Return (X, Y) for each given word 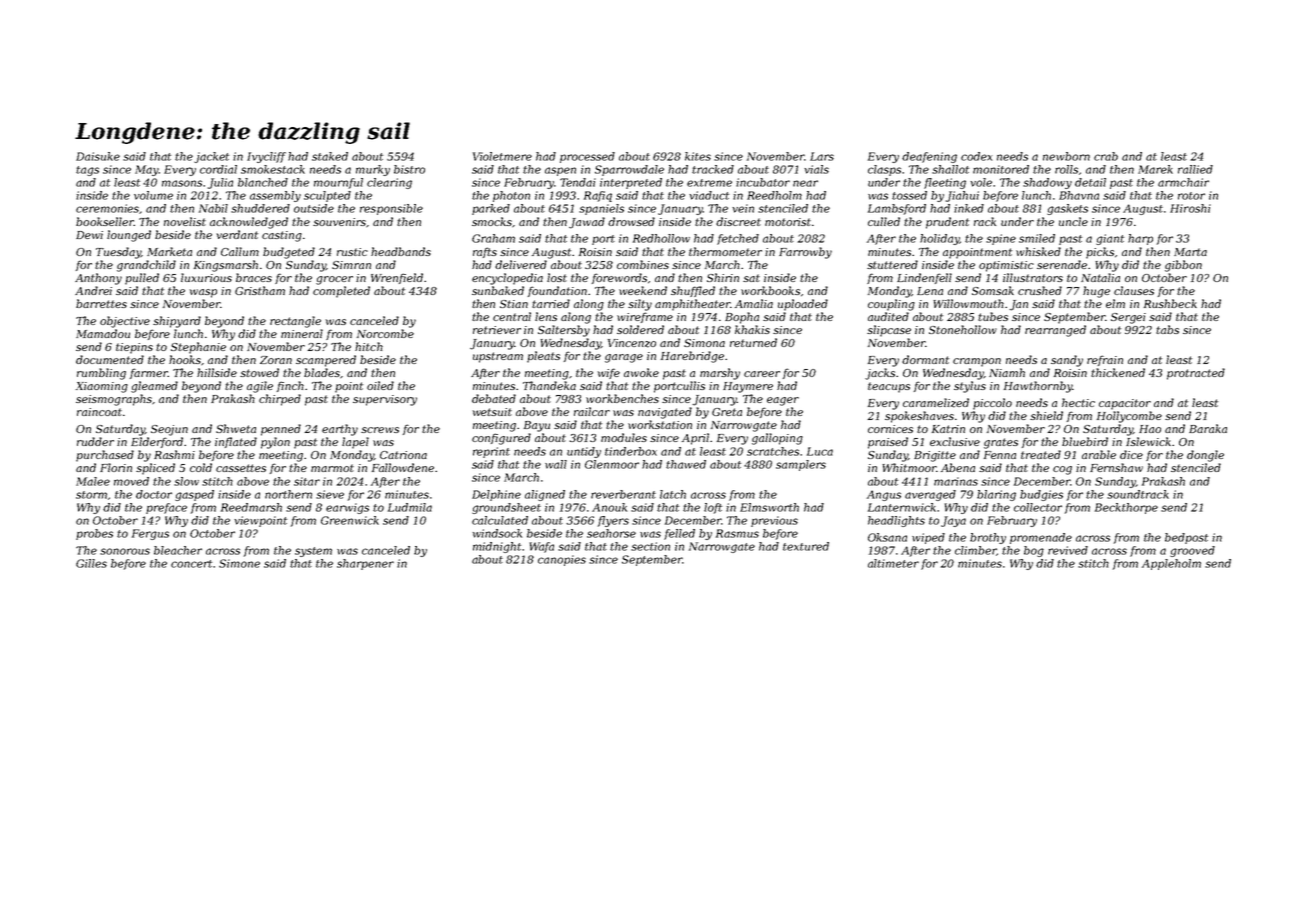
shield (1046, 415)
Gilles (91, 563)
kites (698, 156)
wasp (203, 293)
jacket (211, 157)
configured (501, 439)
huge (1096, 292)
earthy (340, 430)
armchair (1183, 182)
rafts (485, 252)
